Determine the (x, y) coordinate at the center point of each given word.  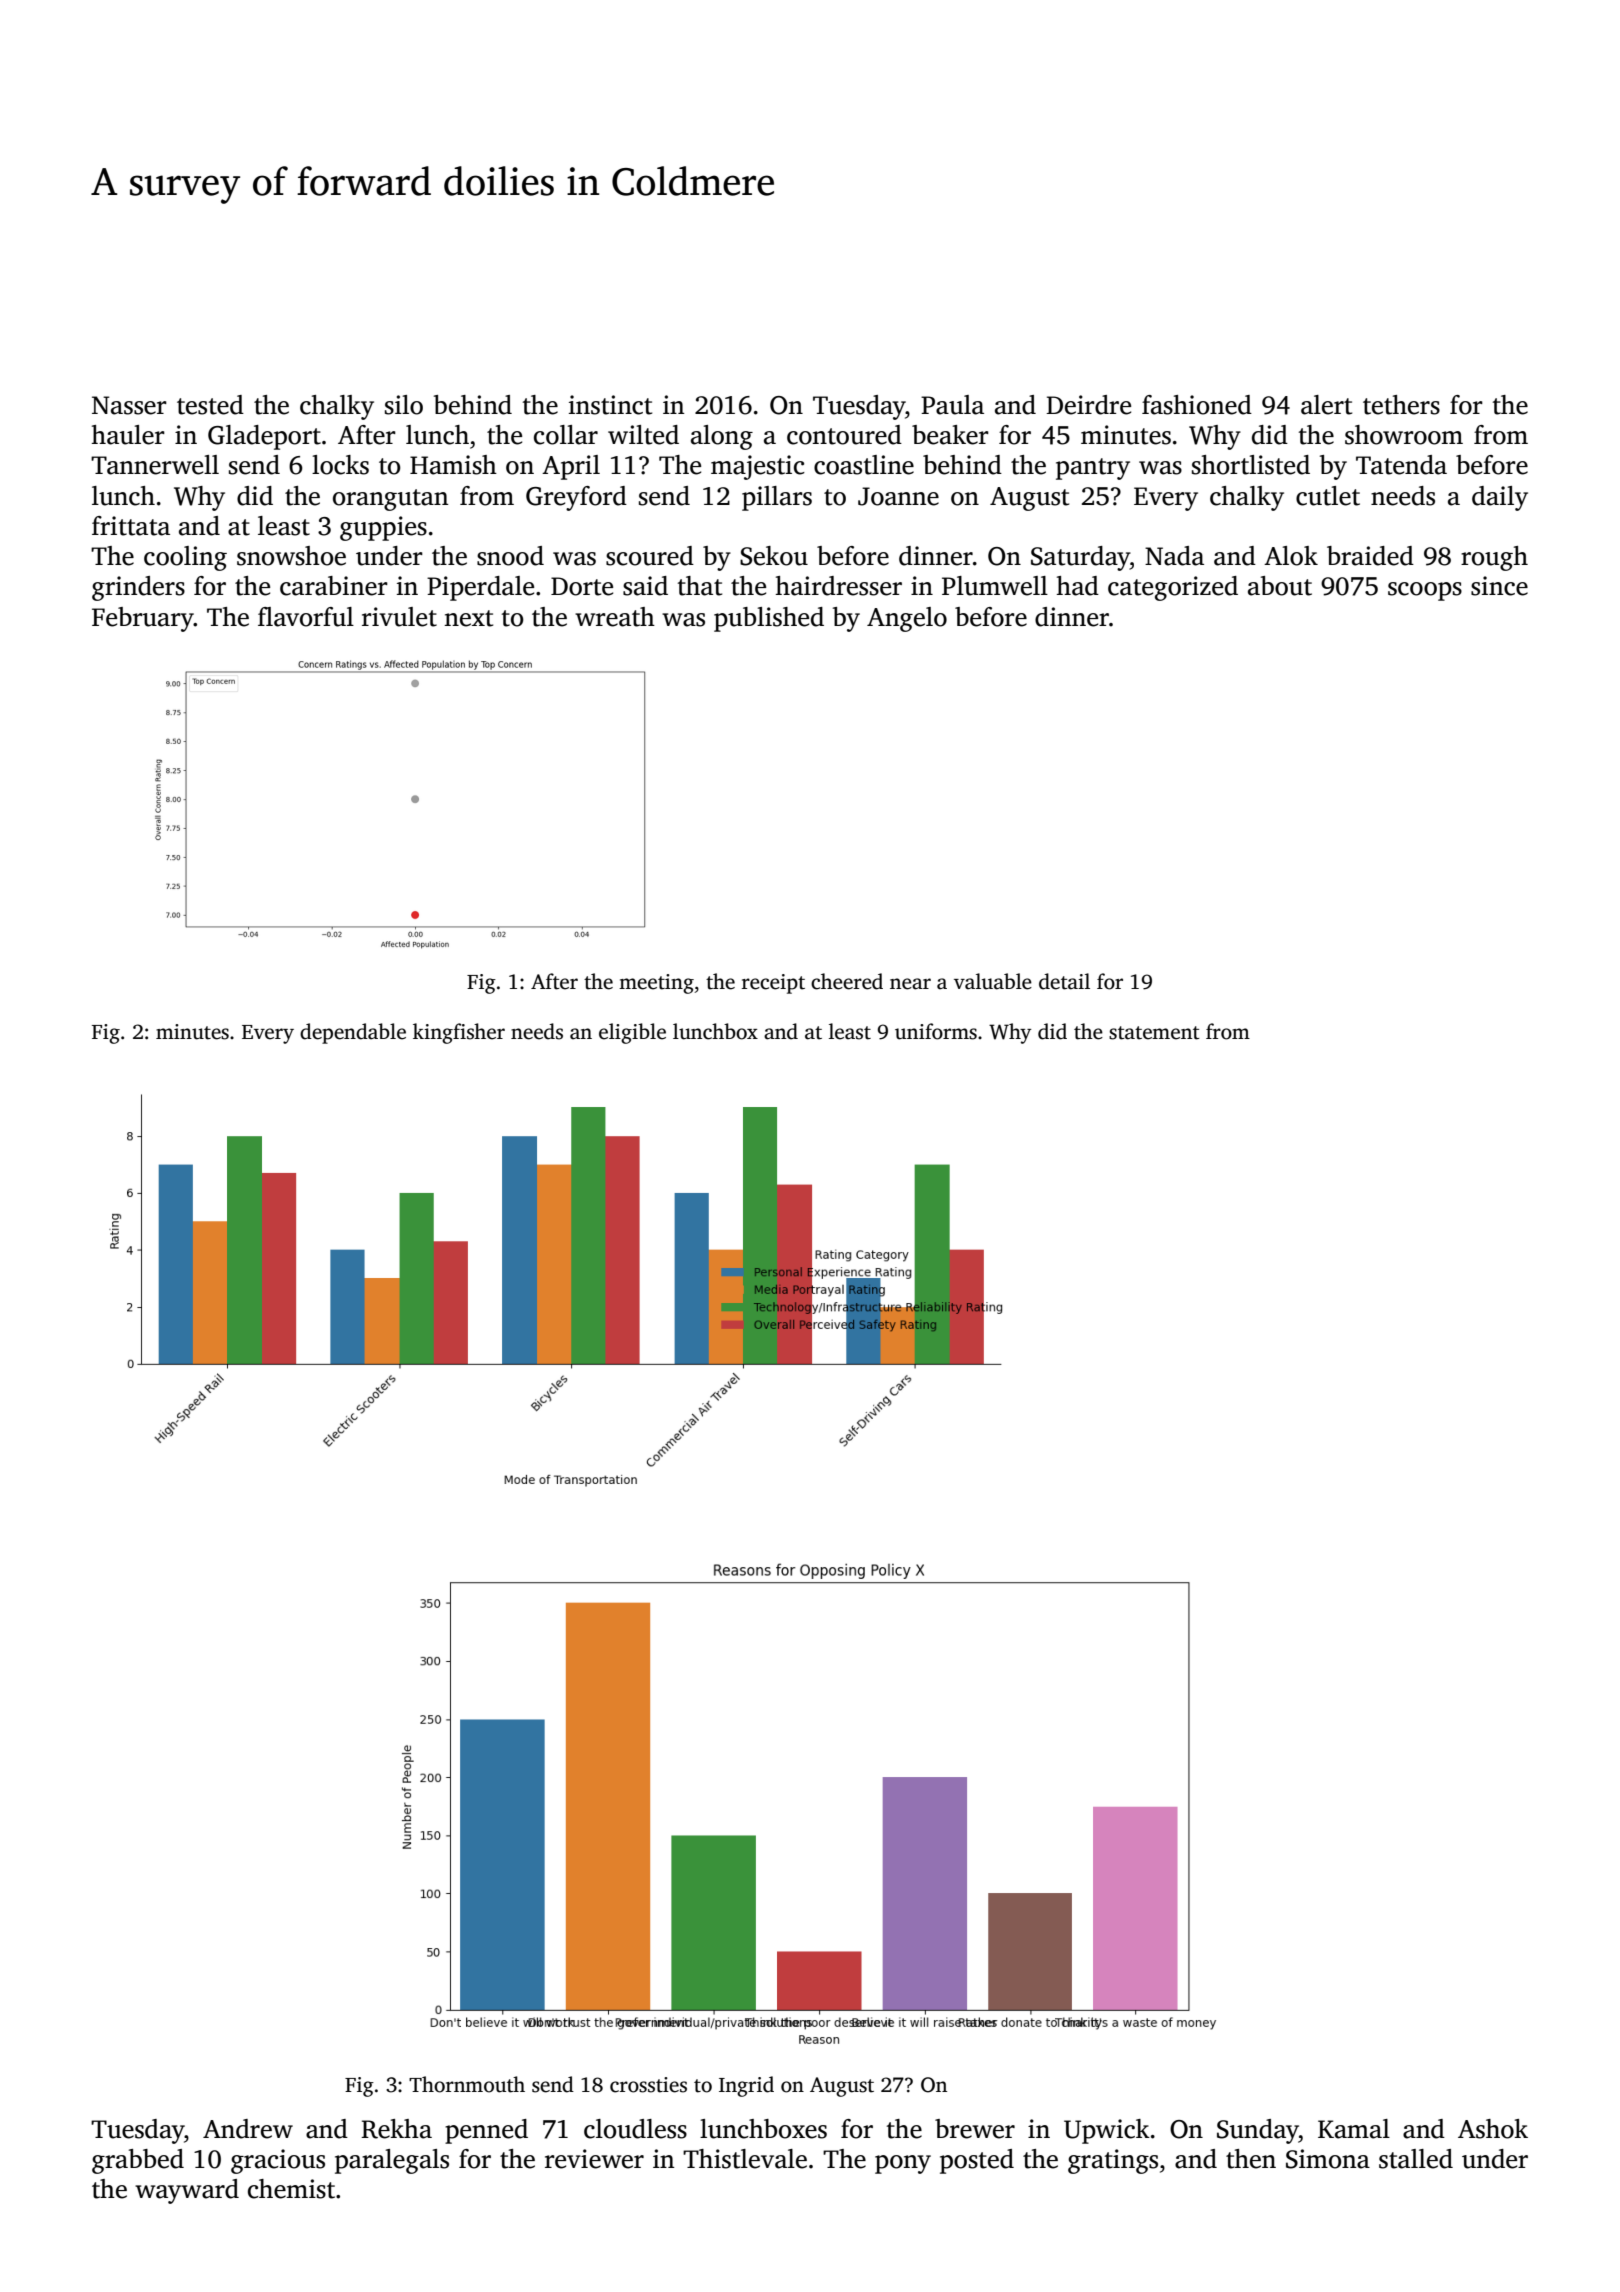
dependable (353, 1033)
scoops (1425, 591)
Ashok (1493, 2129)
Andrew (248, 2129)
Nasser (129, 405)
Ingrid (746, 2086)
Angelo (907, 619)
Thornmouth (467, 2084)
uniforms (936, 1031)
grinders (138, 588)
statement (1154, 1033)
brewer (975, 2129)
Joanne (898, 496)
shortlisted (1251, 465)
